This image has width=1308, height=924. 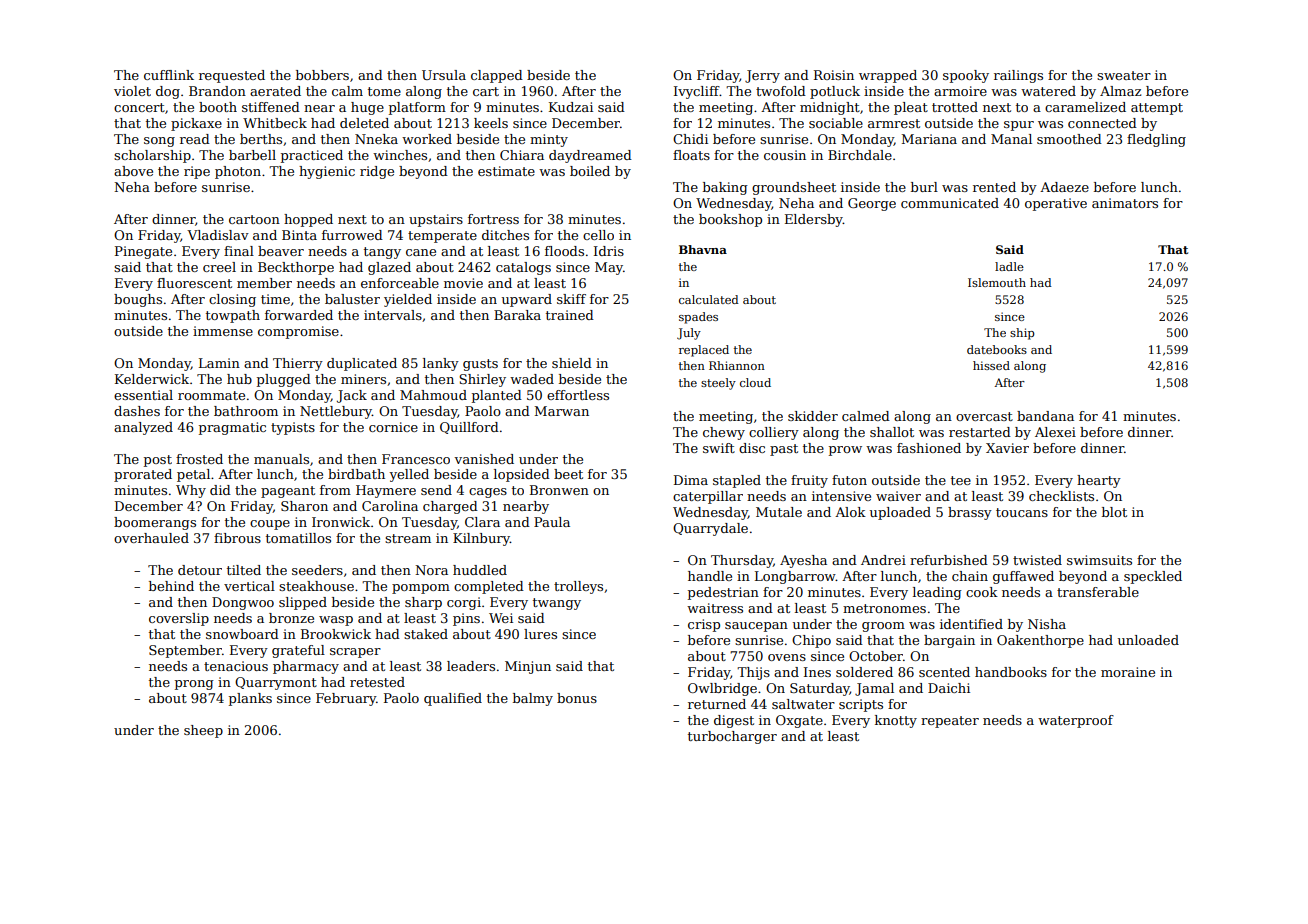 I want to click on cufflink, so click(x=169, y=75).
